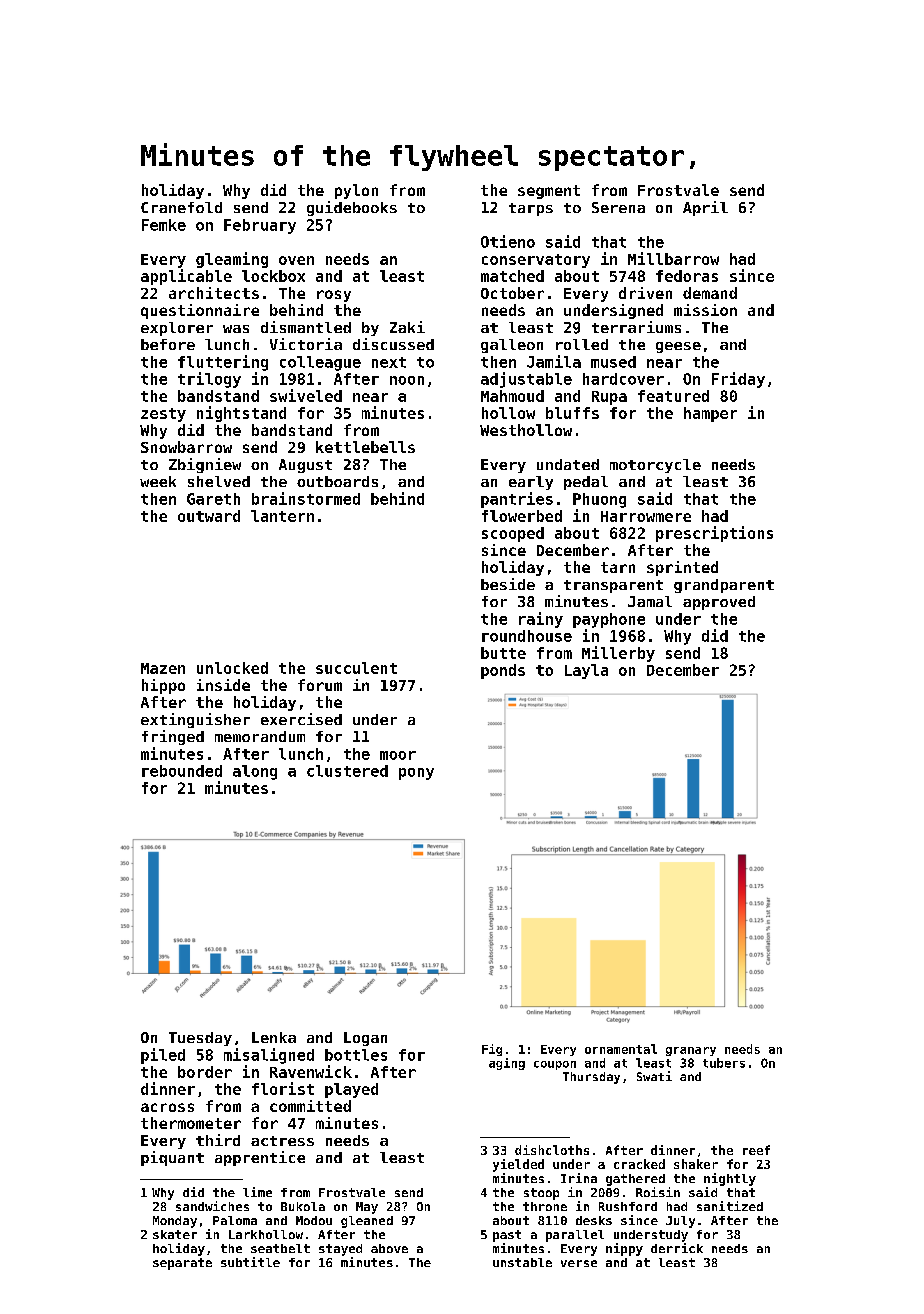 The width and height of the screenshot is (924, 1314). I want to click on Millerby, so click(618, 654).
